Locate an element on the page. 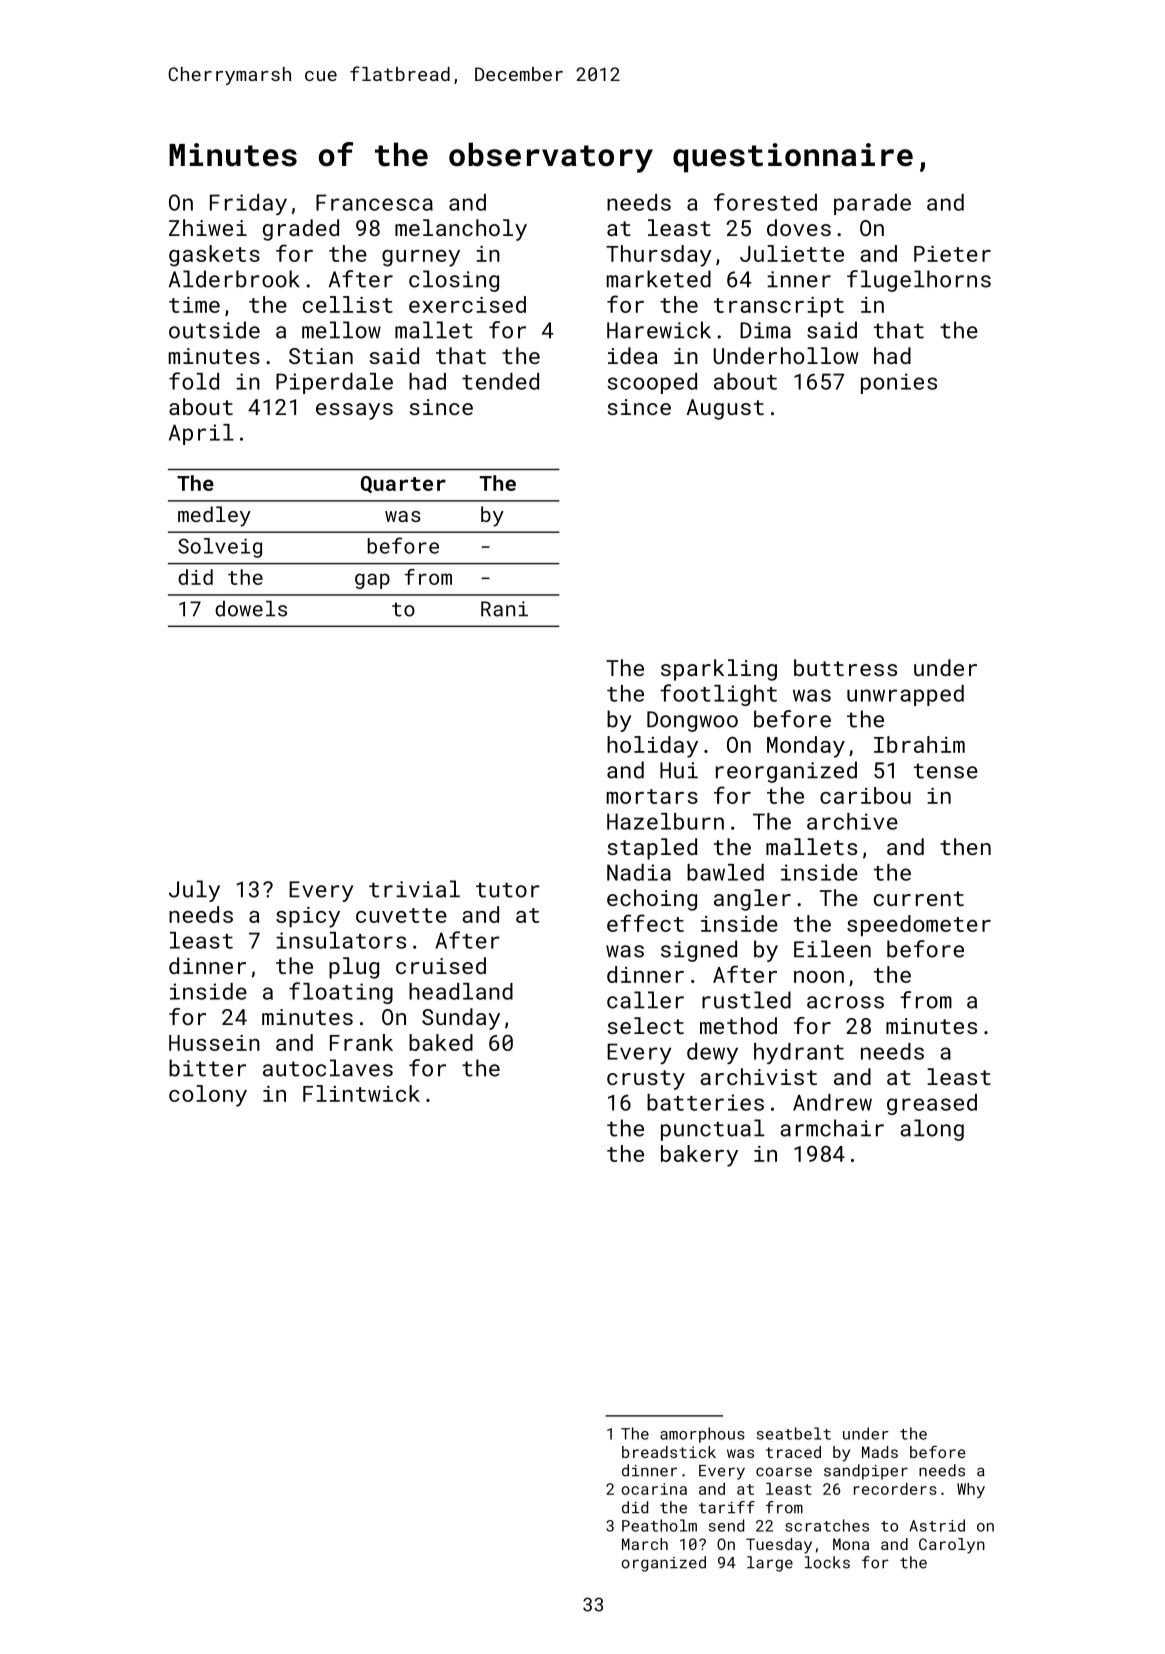 The height and width of the page is (1654, 1165). fold is located at coordinates (194, 381).
